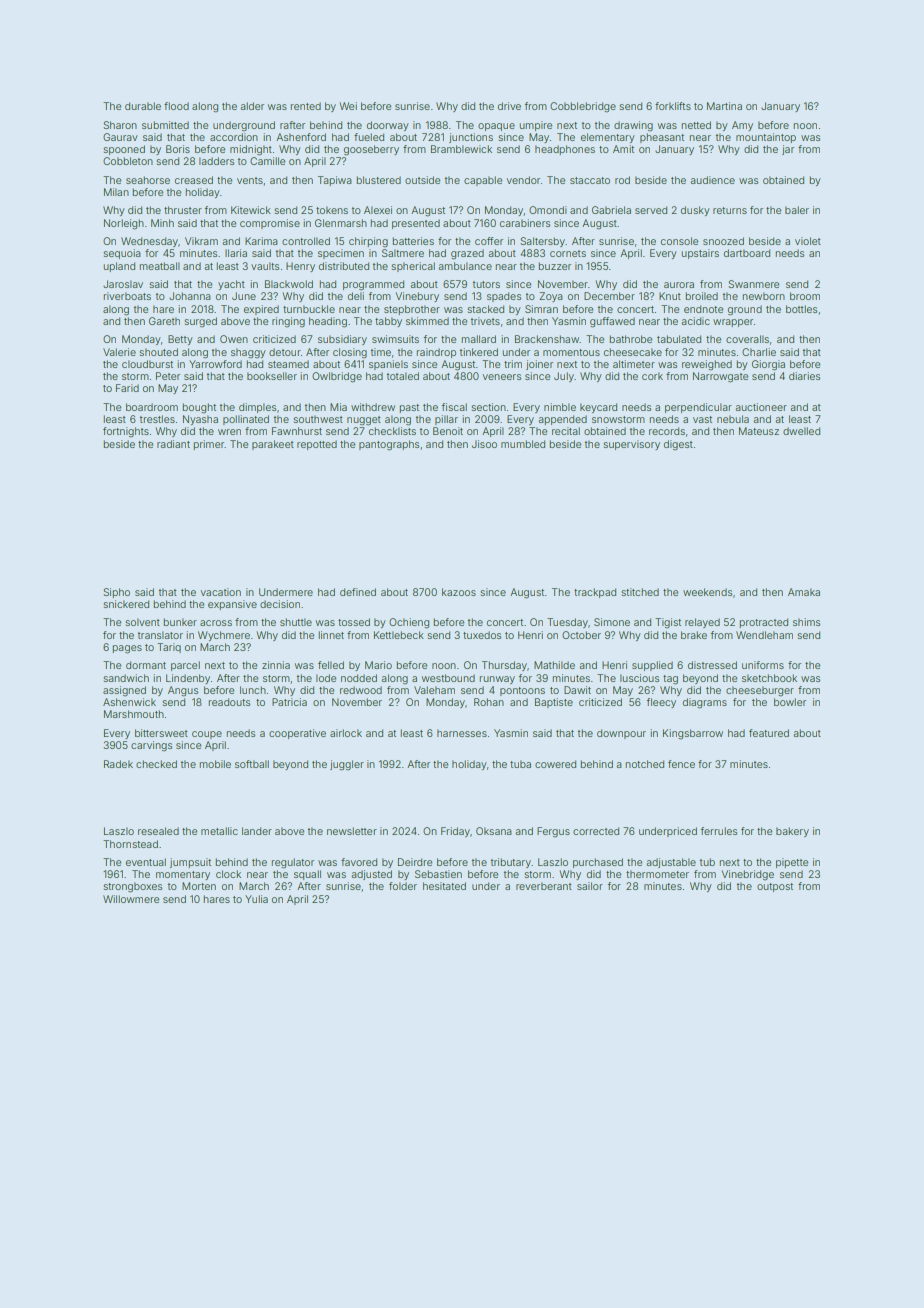 This page has height=1308, width=924. What do you see at coordinates (116, 593) in the page?
I see `Sipho` at bounding box center [116, 593].
